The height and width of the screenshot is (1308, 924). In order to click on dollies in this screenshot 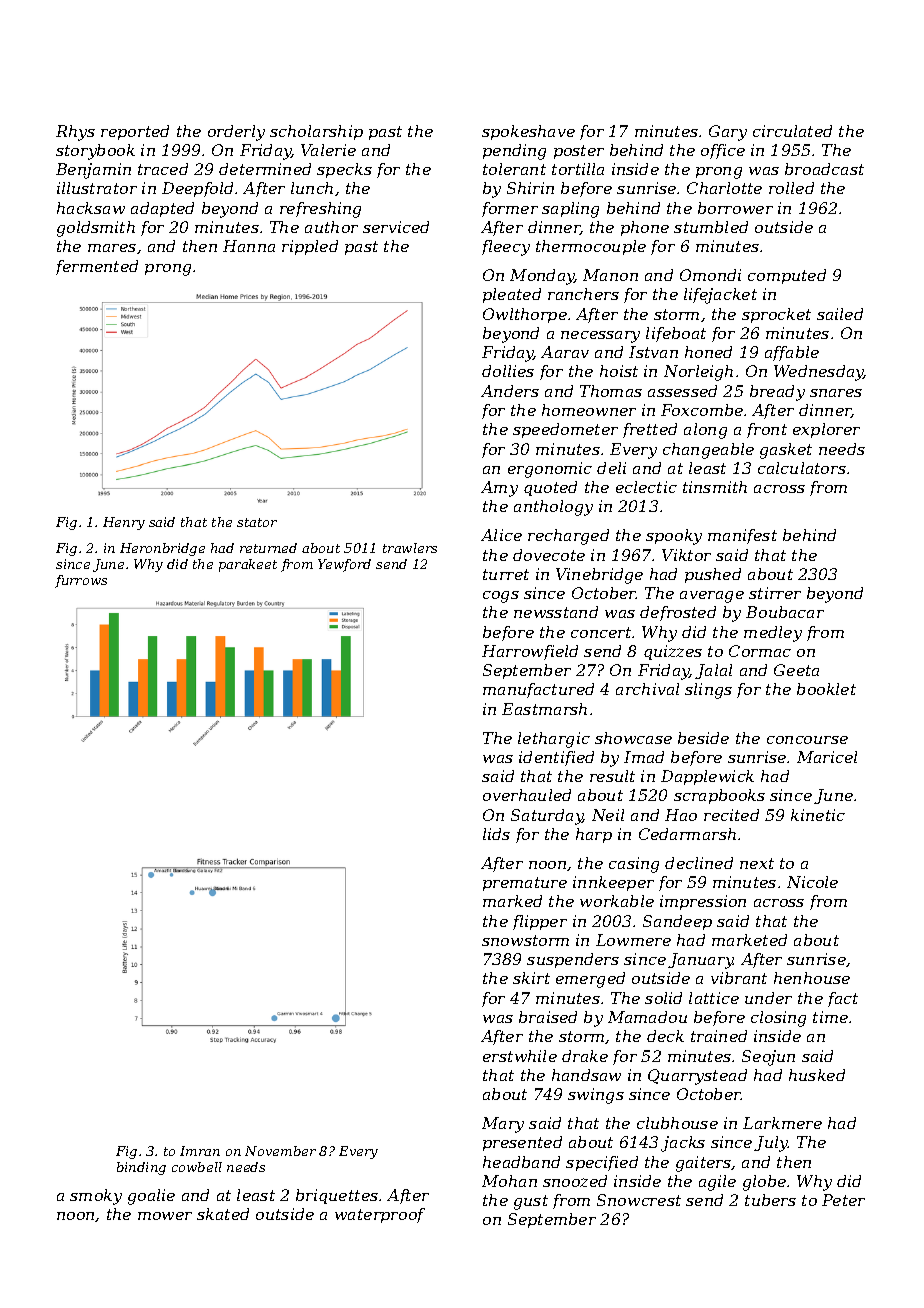, I will do `click(508, 371)`.
